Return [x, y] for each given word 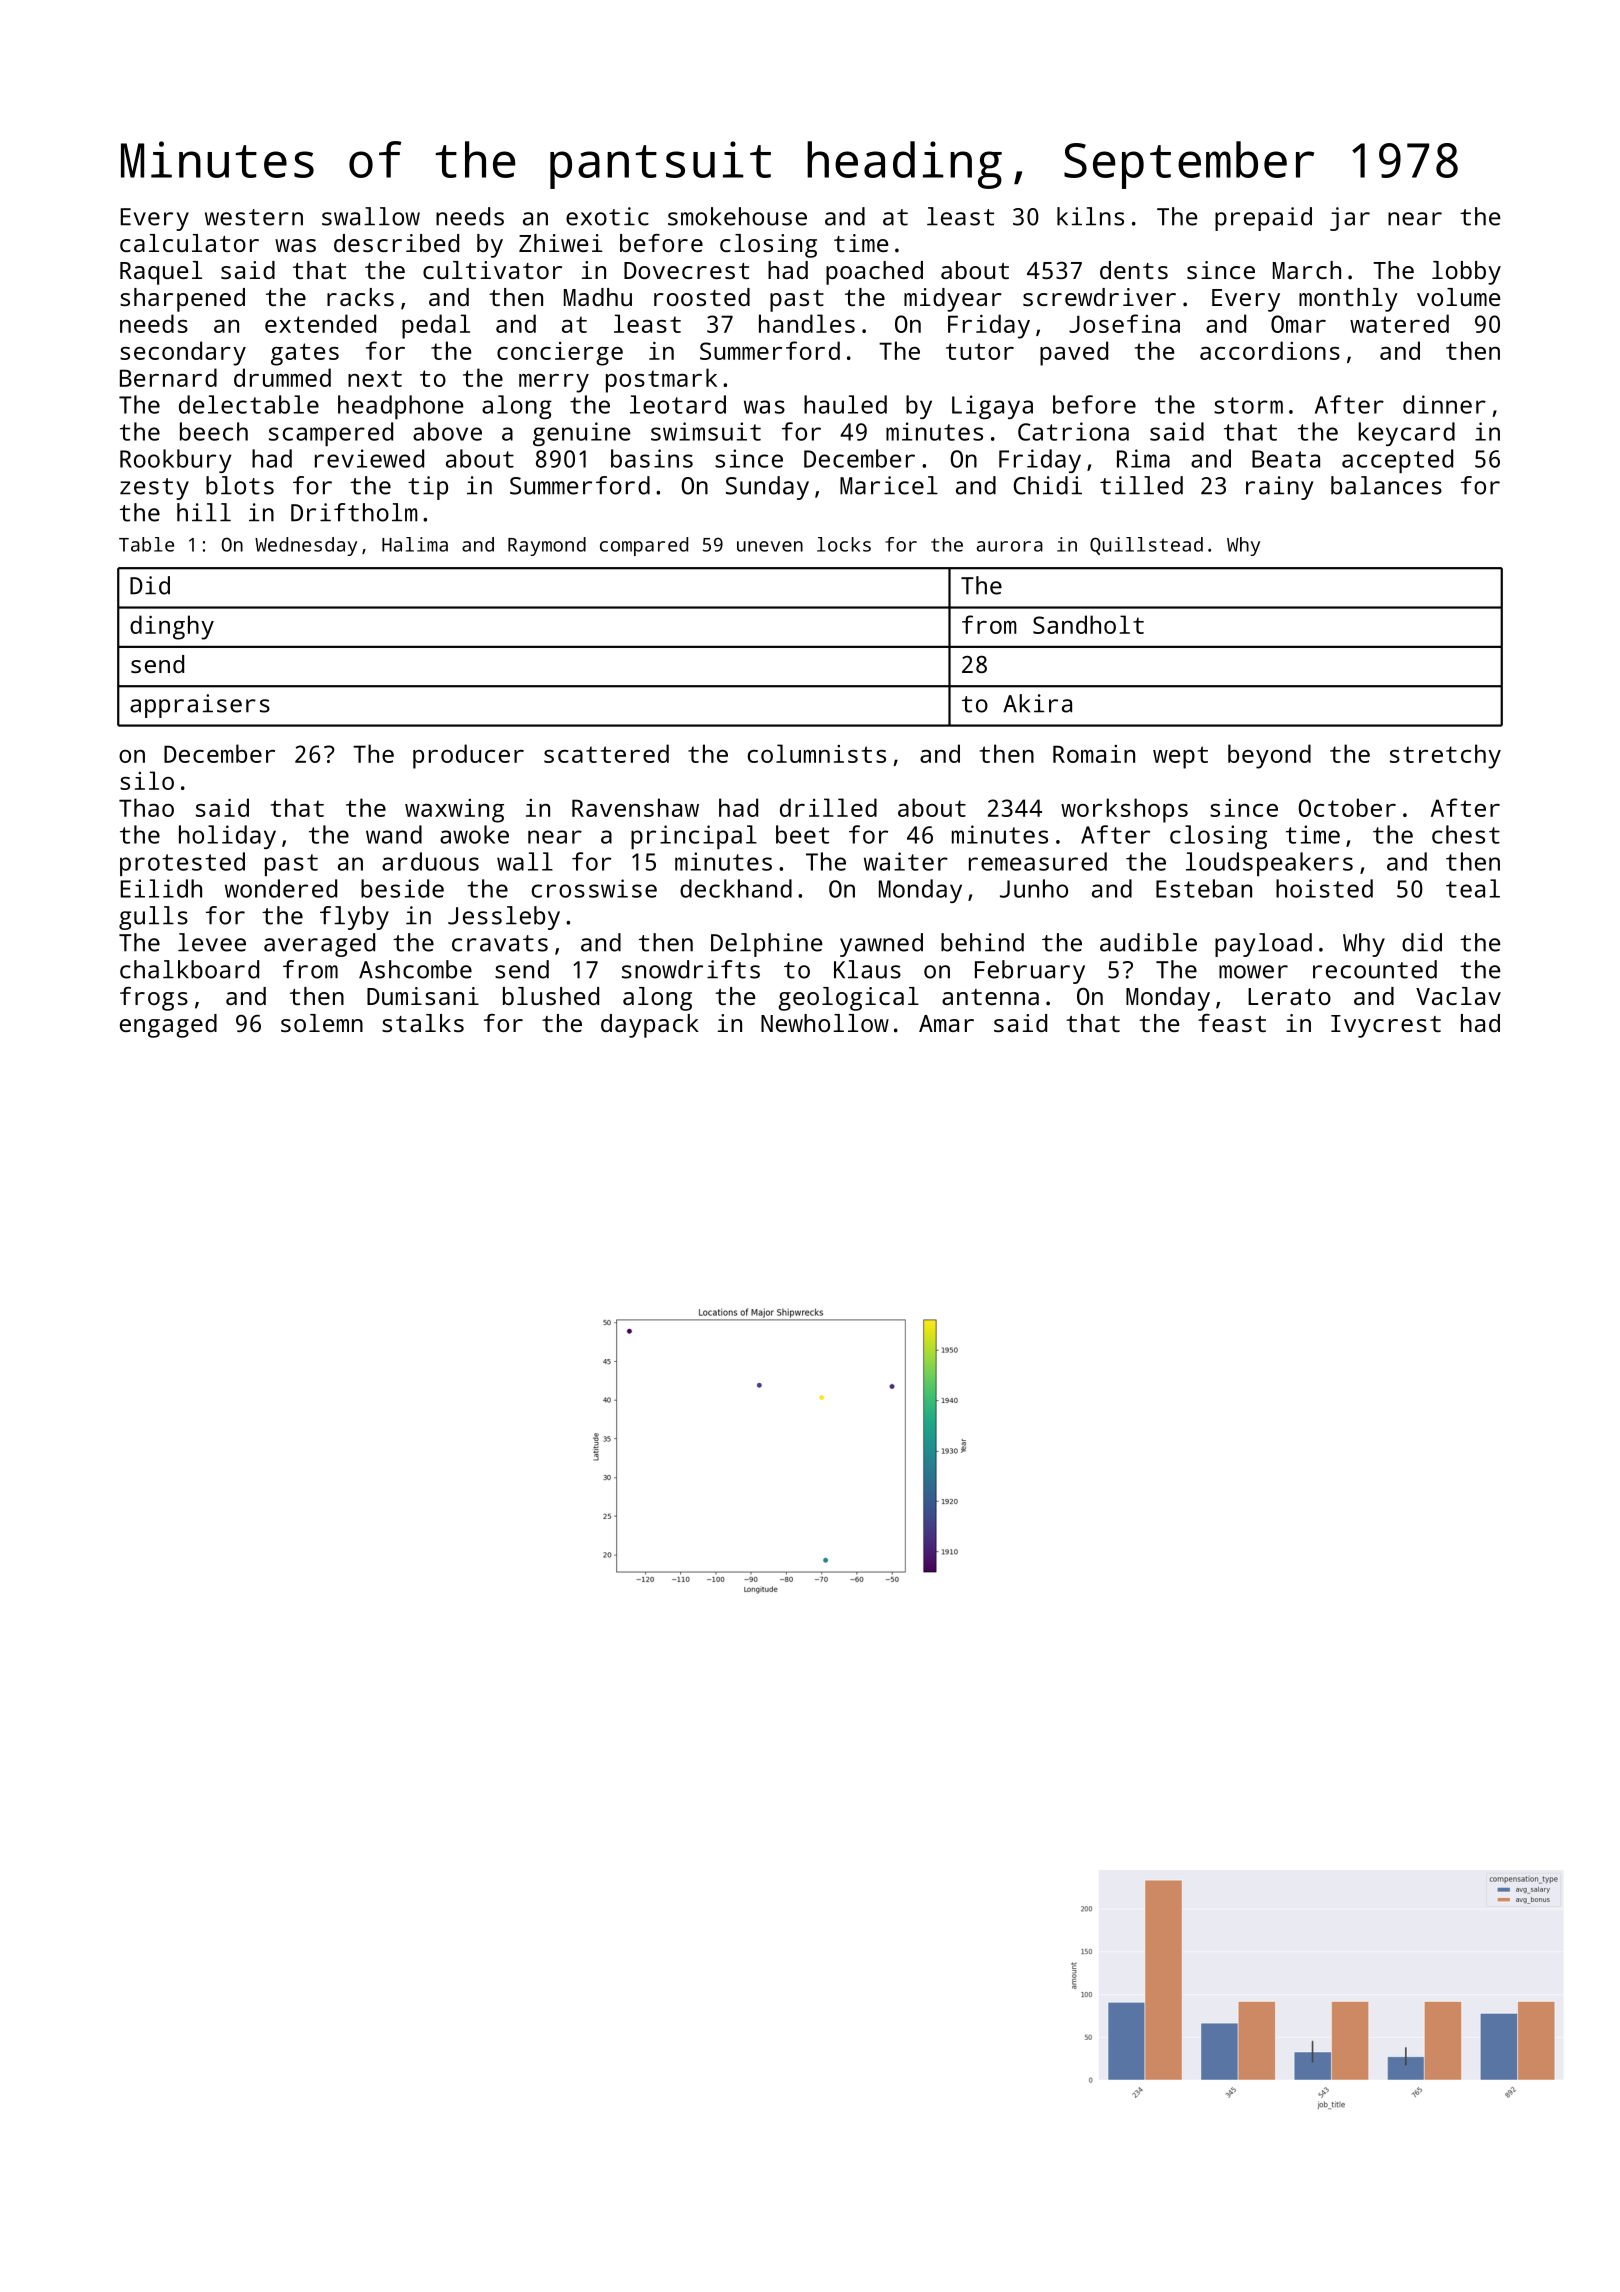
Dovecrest [686, 270]
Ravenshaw [635, 807]
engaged [168, 1026]
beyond [1269, 756]
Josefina [1124, 323]
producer [468, 756]
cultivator [492, 270]
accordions [1270, 350]
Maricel [889, 485]
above [447, 431]
